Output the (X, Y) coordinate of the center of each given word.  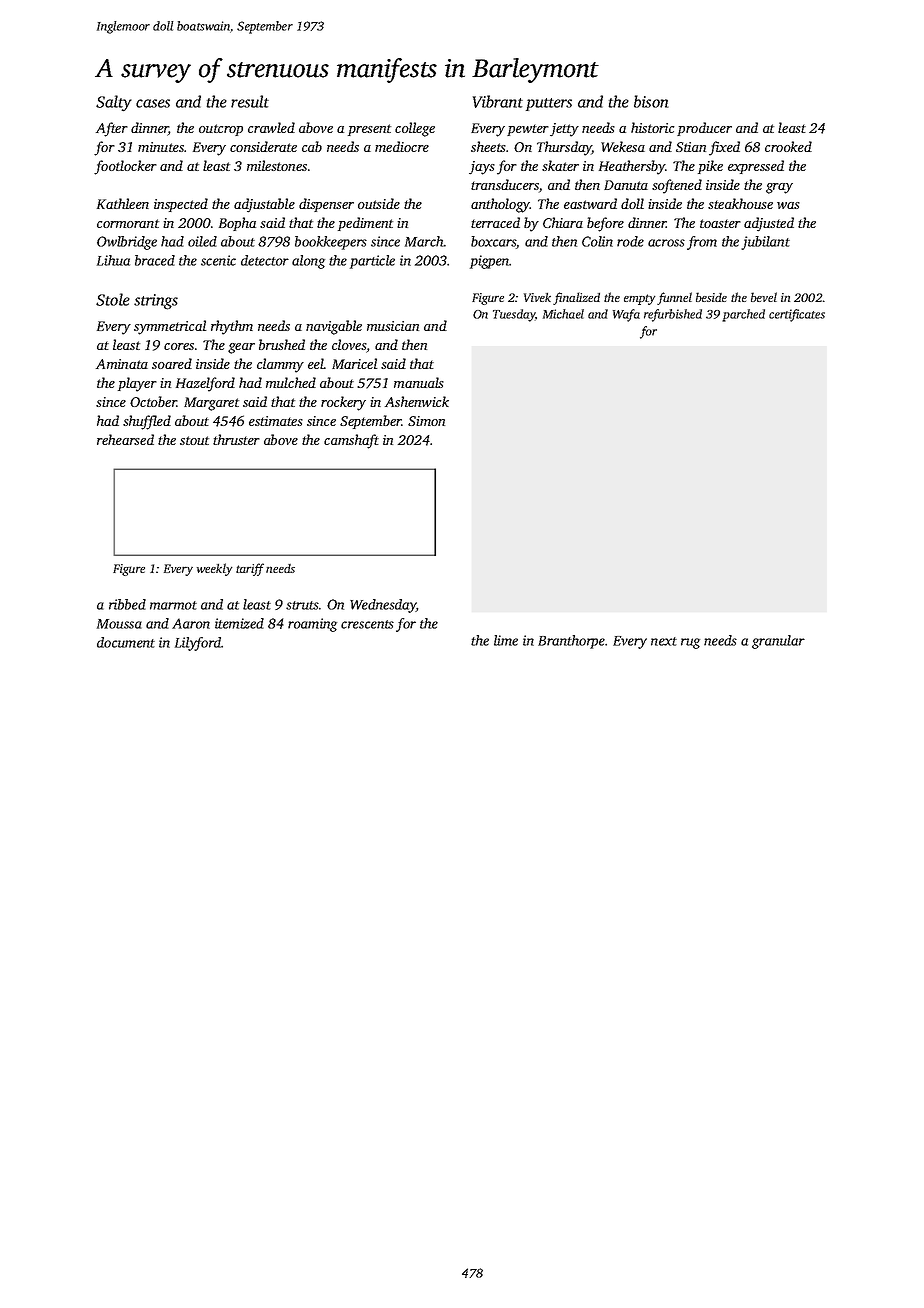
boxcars (493, 242)
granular (778, 642)
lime (506, 640)
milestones (277, 165)
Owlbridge (127, 243)
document (126, 642)
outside (379, 203)
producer (704, 129)
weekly (215, 569)
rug (690, 643)
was (788, 205)
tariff (250, 569)
